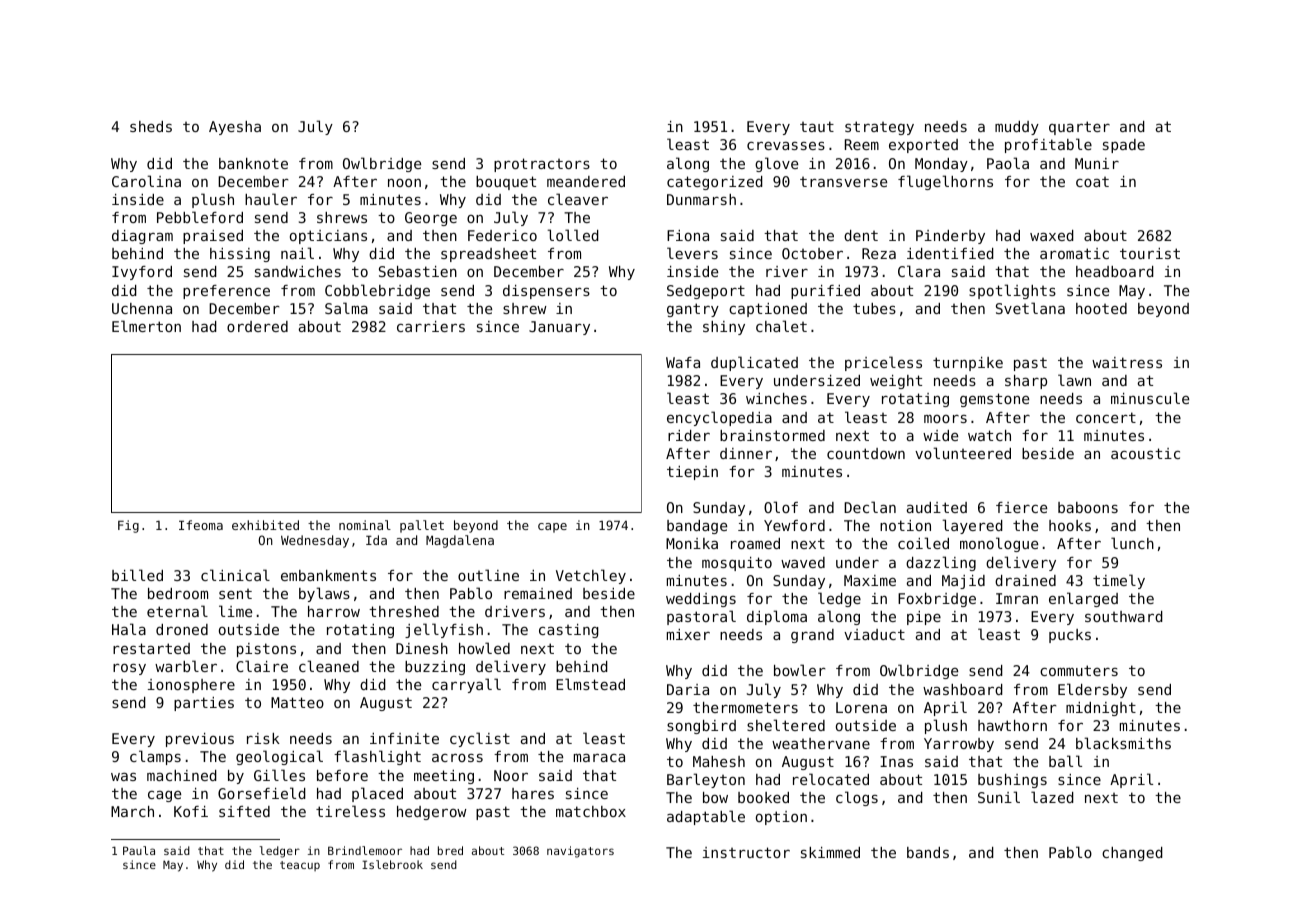 The image size is (1308, 924). I want to click on chalet, so click(781, 326).
